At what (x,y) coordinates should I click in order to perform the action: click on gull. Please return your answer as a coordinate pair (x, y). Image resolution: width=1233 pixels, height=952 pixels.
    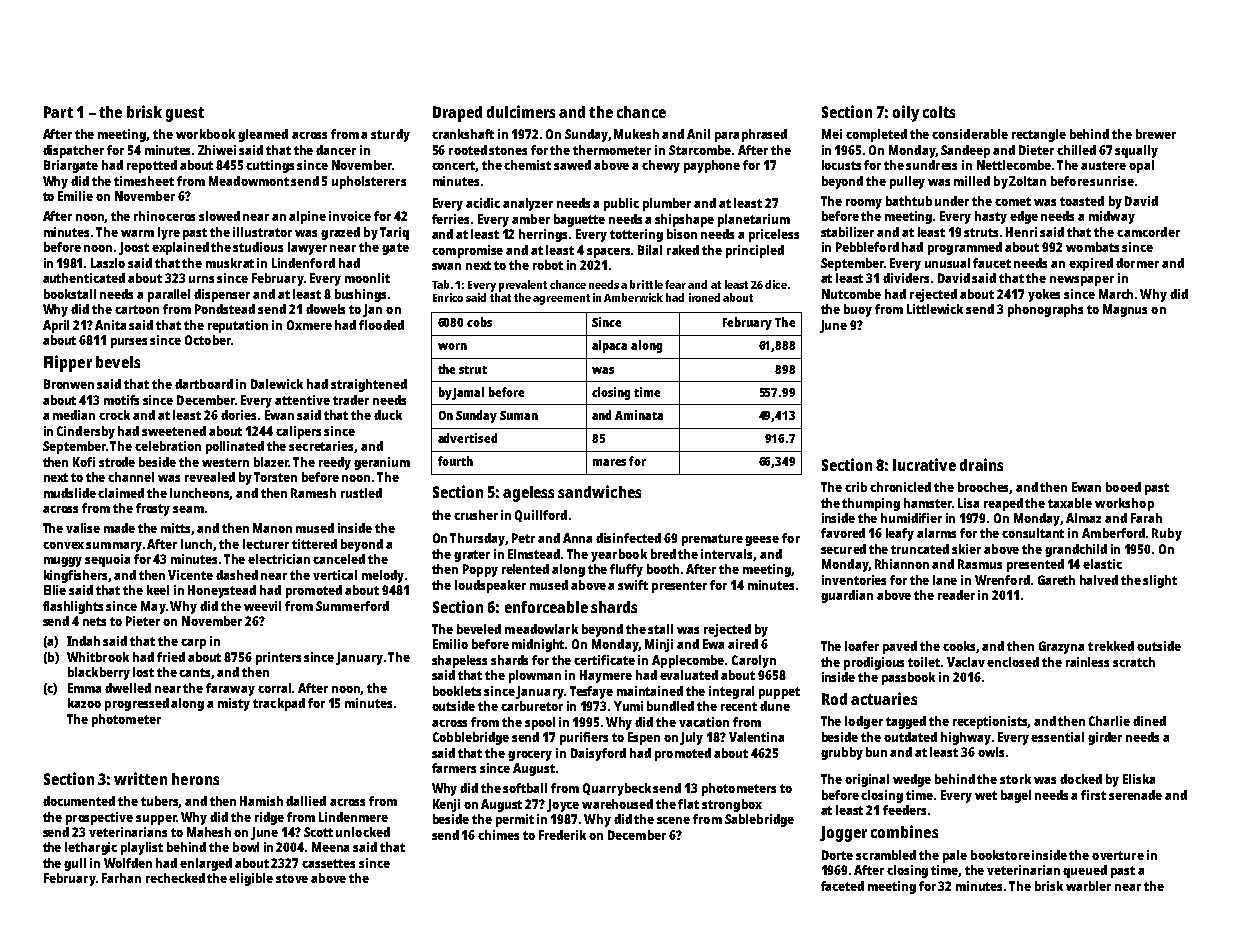
    Looking at the image, I should click on (75, 864).
